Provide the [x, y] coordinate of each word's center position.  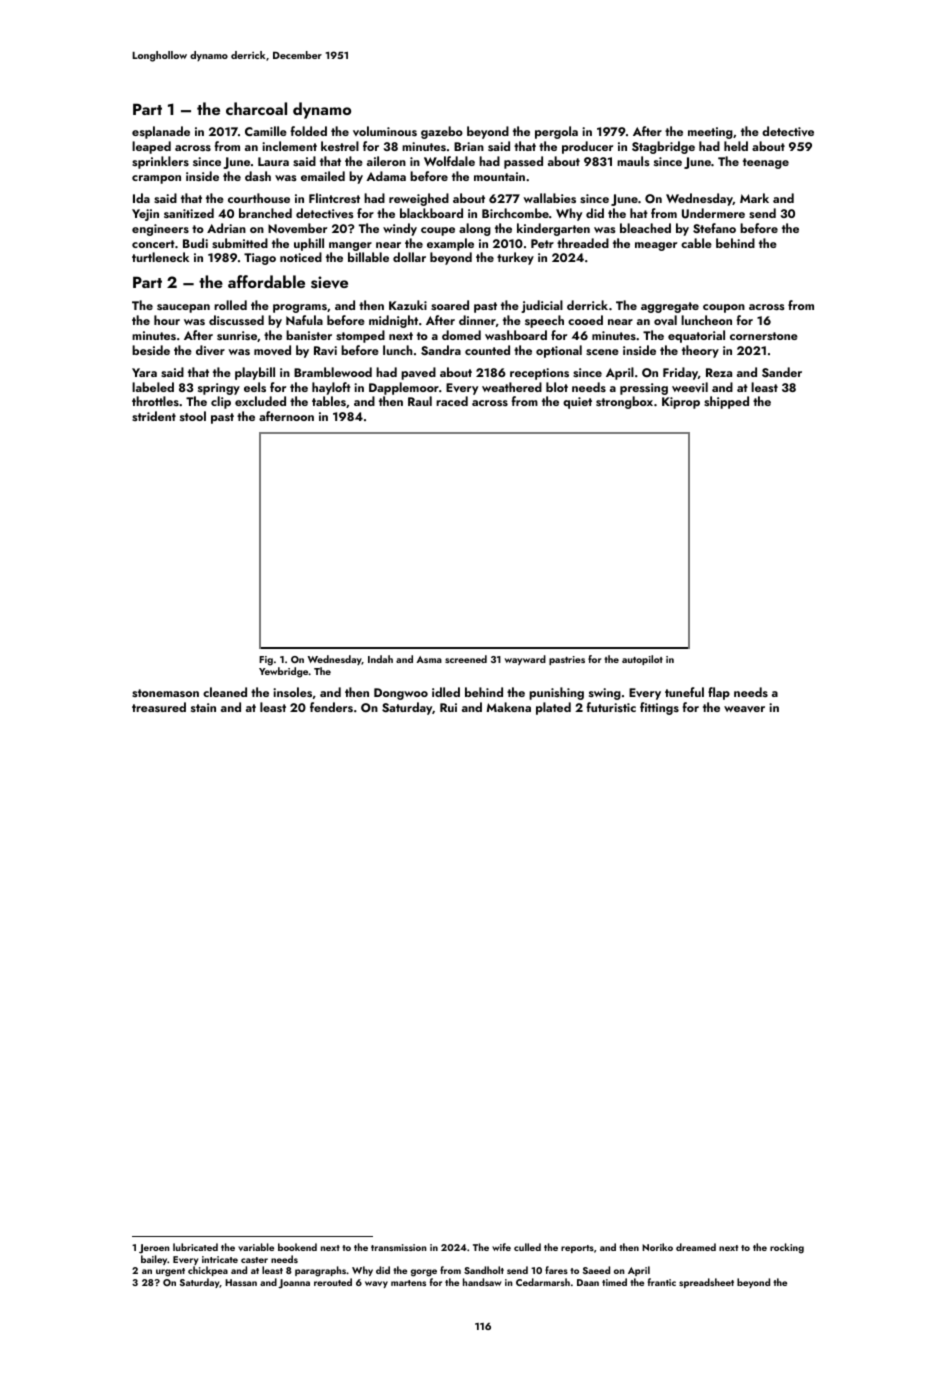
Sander [782, 372]
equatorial [696, 336]
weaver [744, 709]
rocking [787, 1248]
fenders [331, 707]
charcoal [256, 108]
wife [501, 1247]
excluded [260, 401]
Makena [508, 707]
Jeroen [154, 1249]
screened [466, 659]
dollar [409, 257]
